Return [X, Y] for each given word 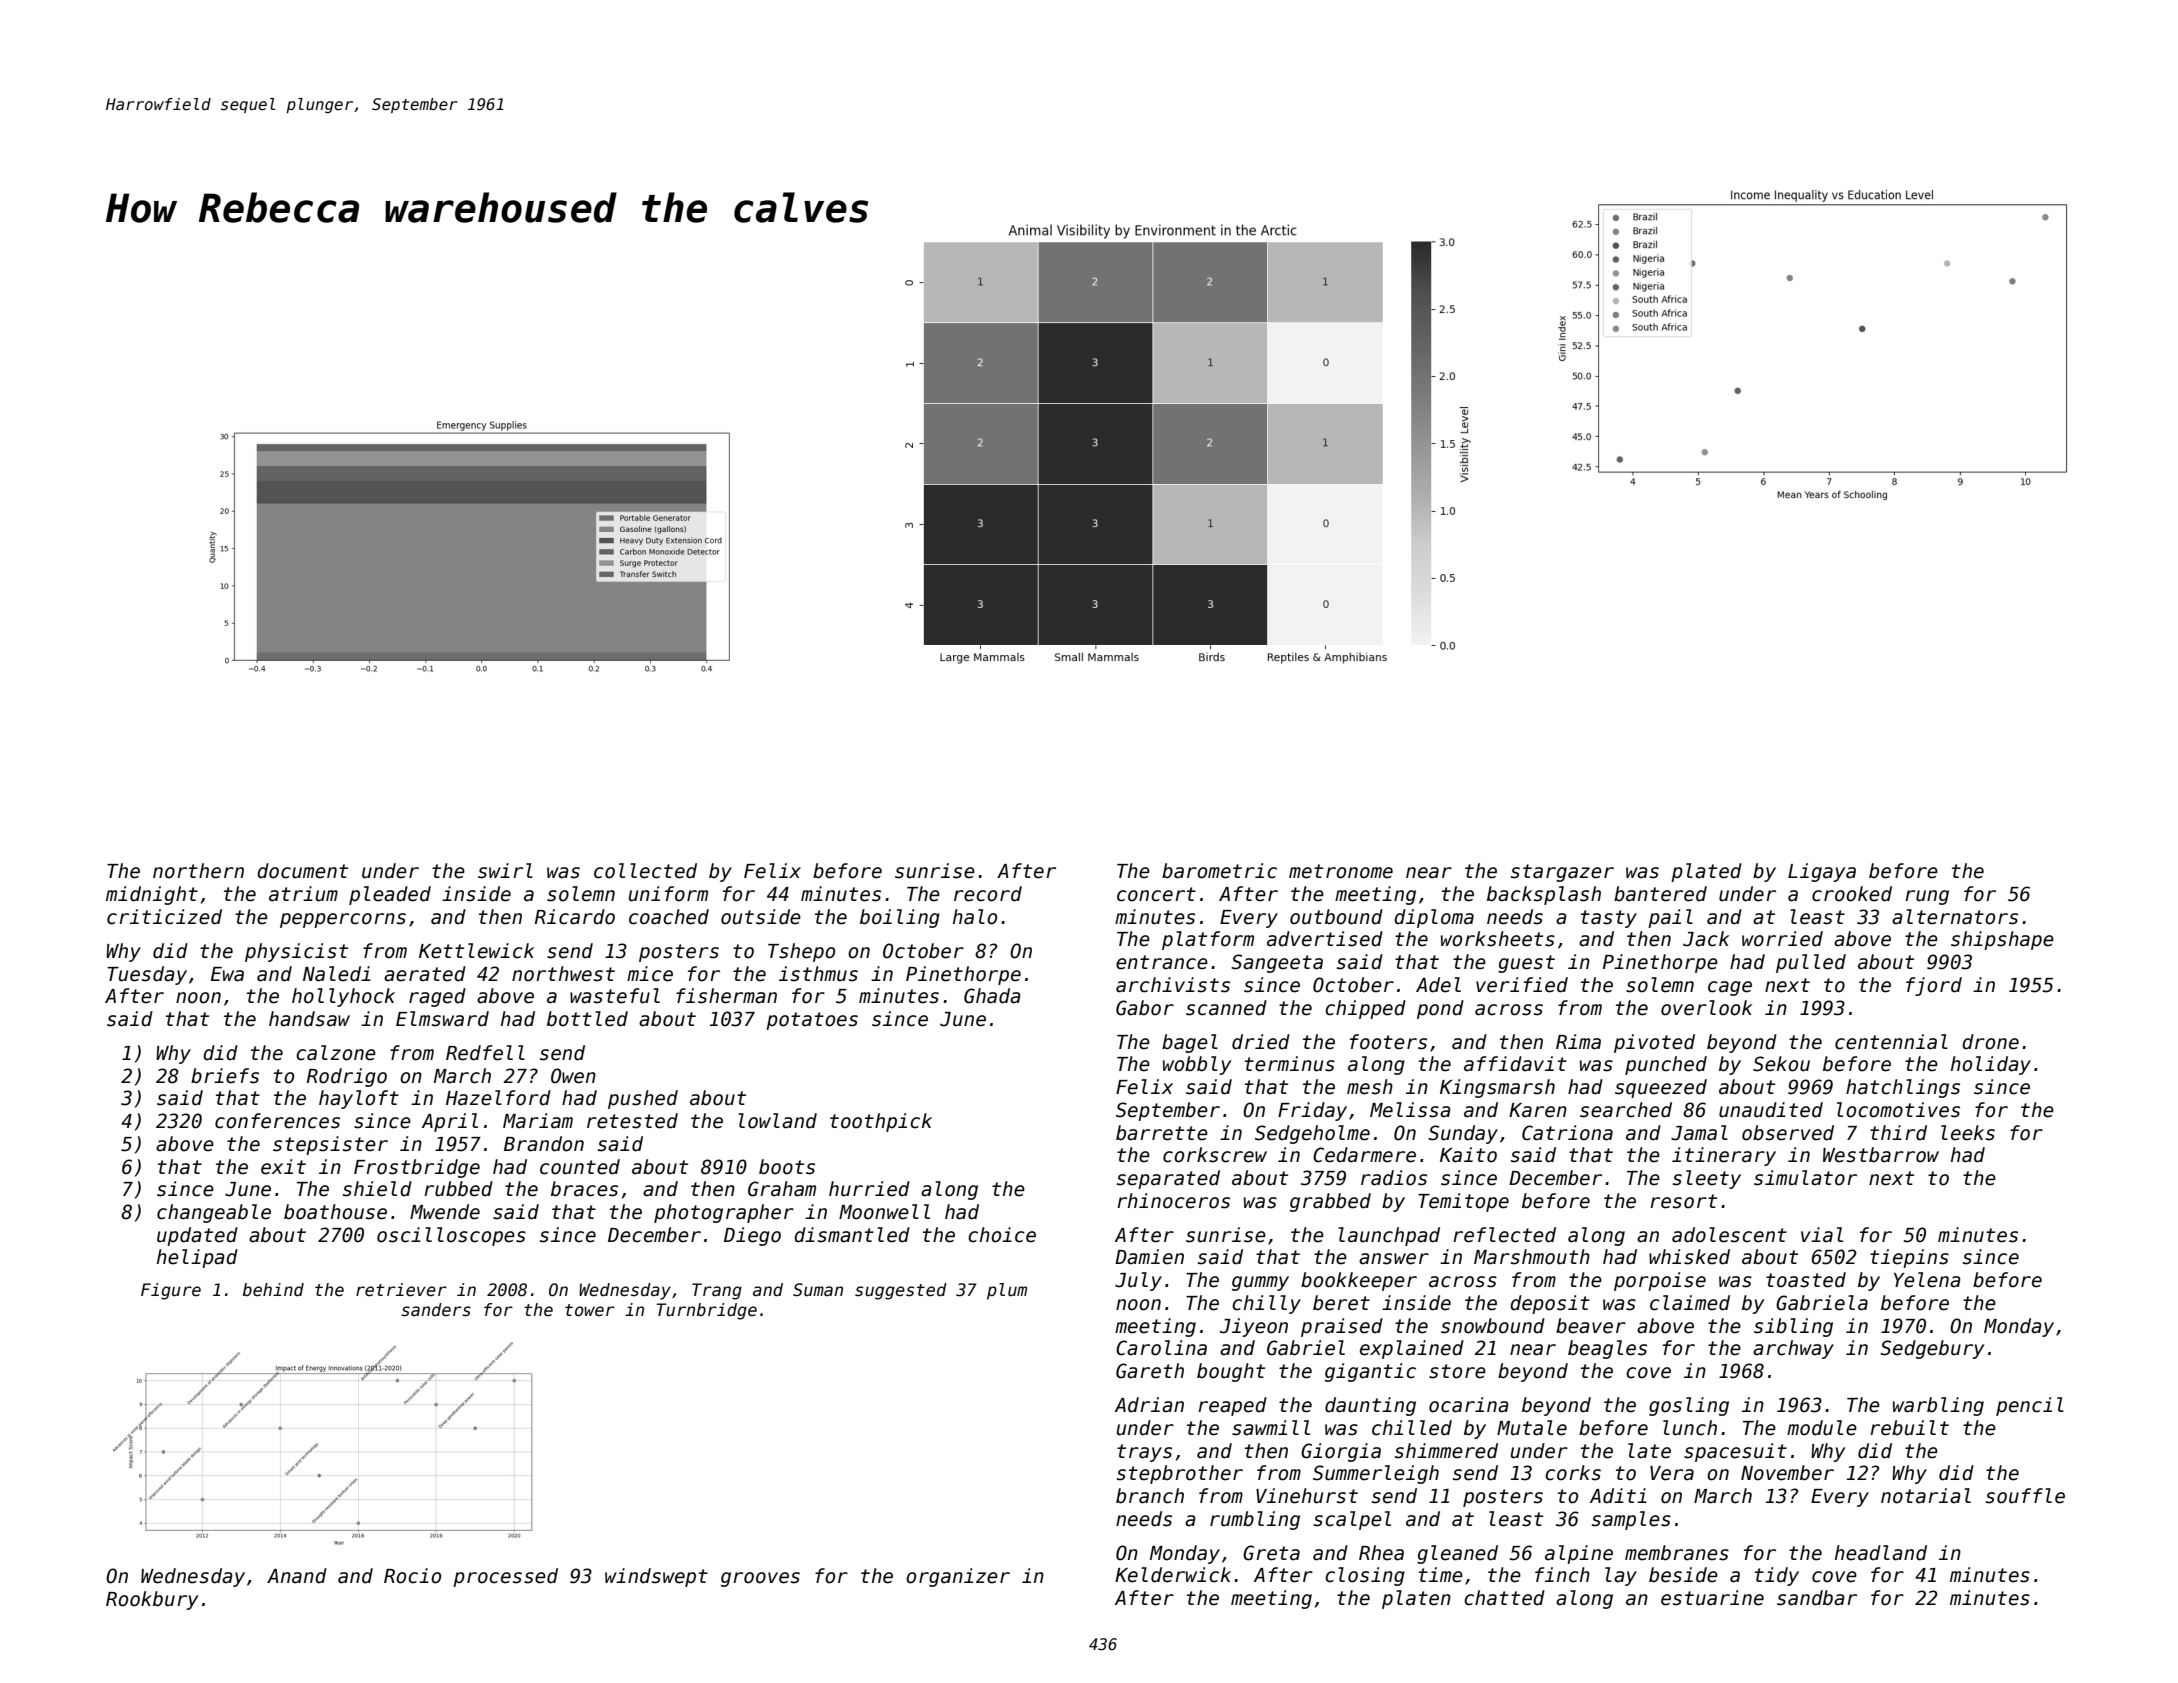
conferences [277, 1121]
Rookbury [152, 1600]
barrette [1162, 1133]
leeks [1968, 1133]
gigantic [1370, 1372]
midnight [152, 895]
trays [1144, 1453]
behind [273, 1290]
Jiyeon [1254, 1327]
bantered [1660, 894]
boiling [900, 918]
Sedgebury [1932, 1349]
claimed [1690, 1303]
